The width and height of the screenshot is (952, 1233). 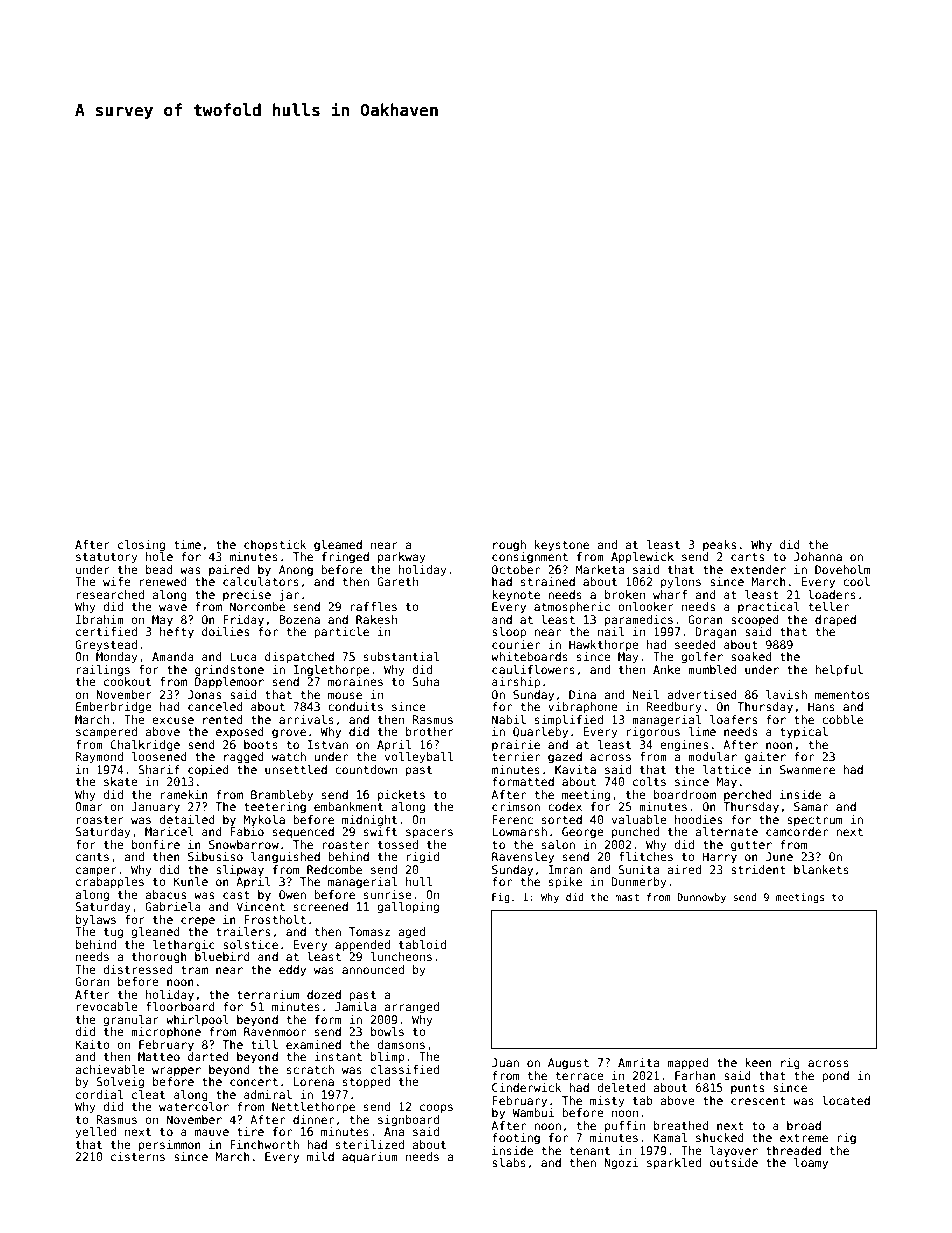 I want to click on revocable, so click(x=107, y=1006).
